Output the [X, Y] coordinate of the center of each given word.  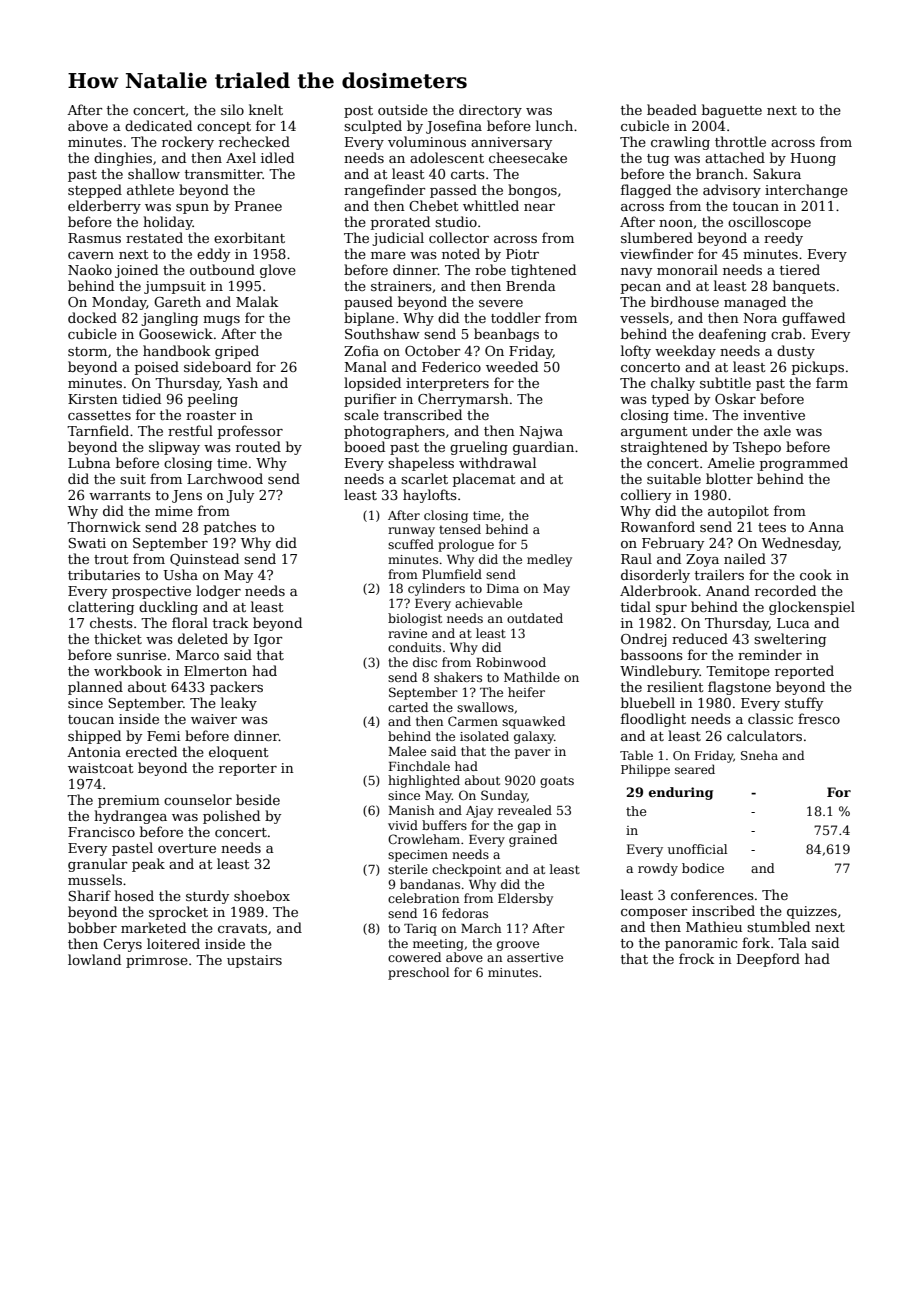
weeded [512, 366]
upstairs [254, 961]
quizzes [812, 912]
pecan [641, 289]
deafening [732, 335]
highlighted [424, 781]
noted [461, 253]
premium [129, 801]
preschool [418, 973]
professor [250, 432]
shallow [154, 173]
